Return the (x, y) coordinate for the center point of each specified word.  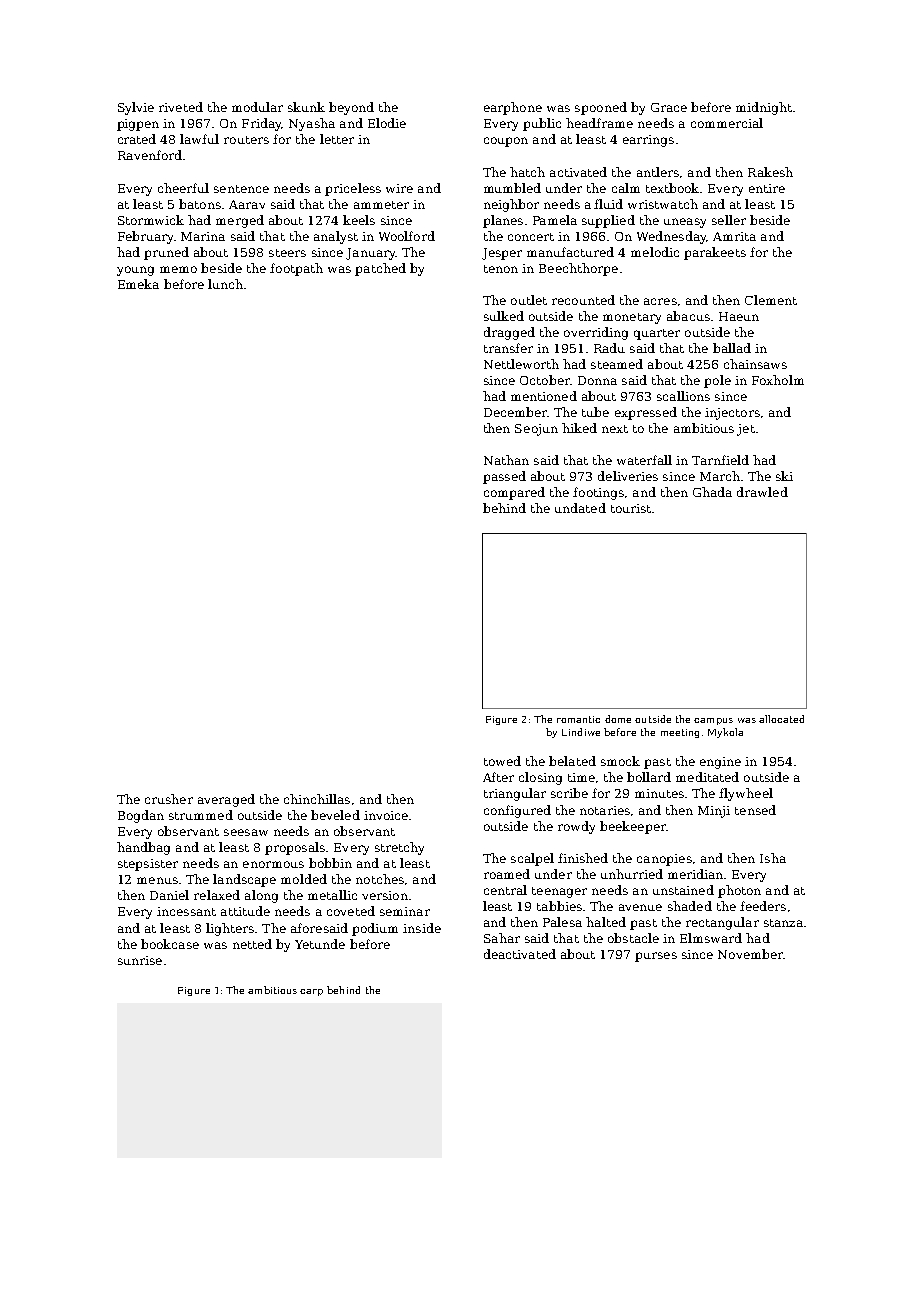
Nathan (506, 460)
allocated (781, 719)
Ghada (712, 492)
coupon (506, 142)
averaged (226, 800)
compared (514, 493)
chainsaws (755, 364)
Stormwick (151, 220)
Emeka (138, 284)
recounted (583, 300)
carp (311, 992)
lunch (225, 284)
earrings (648, 141)
